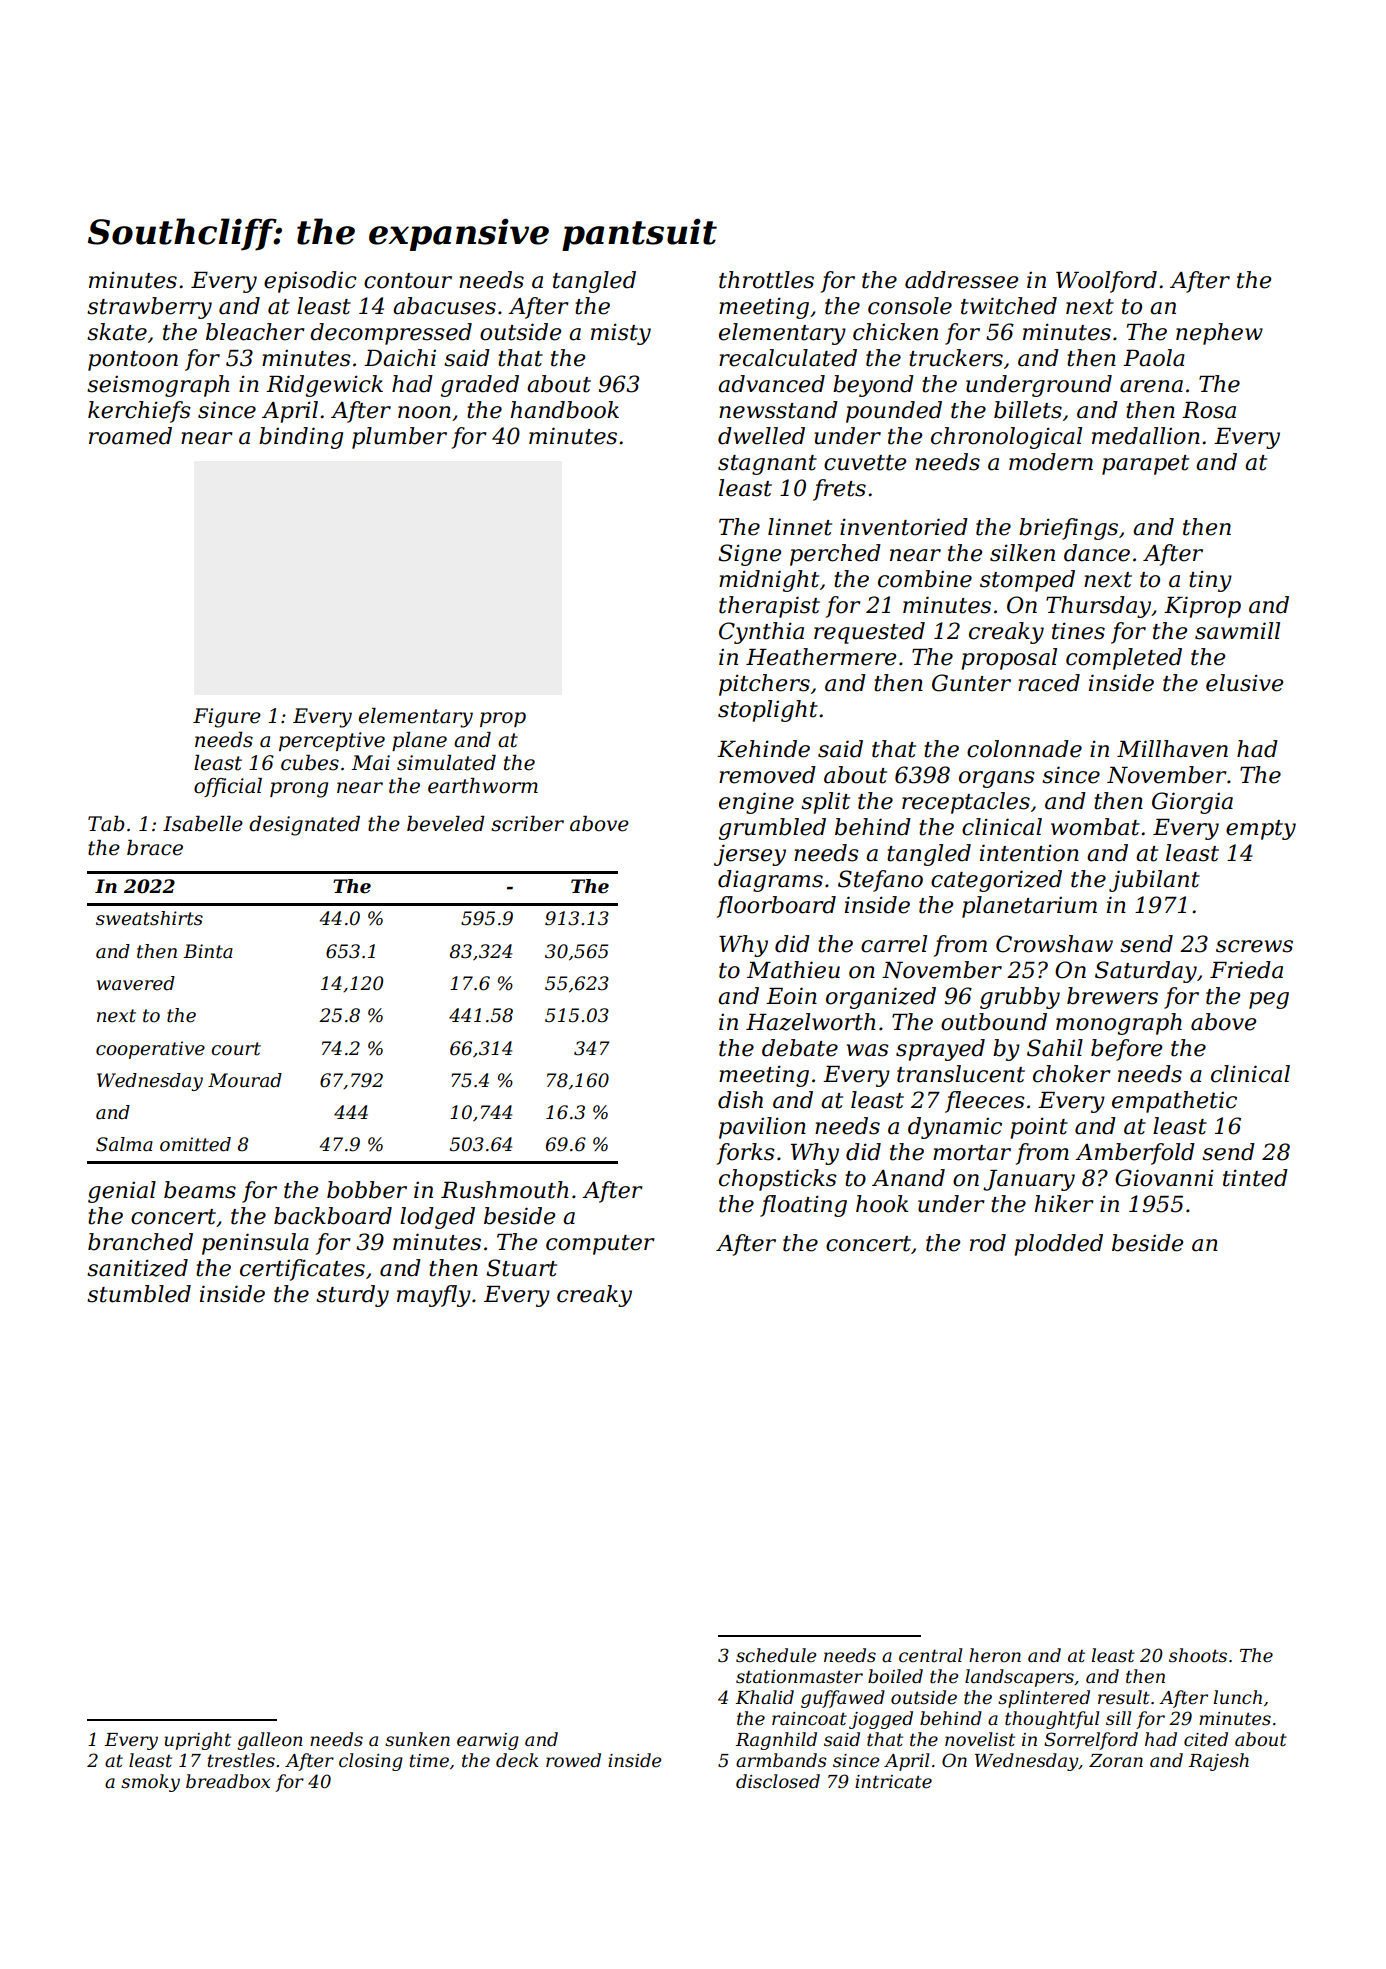 The image size is (1386, 1969). Describe the element at coordinates (988, 1243) in the document. I see `rod` at that location.
